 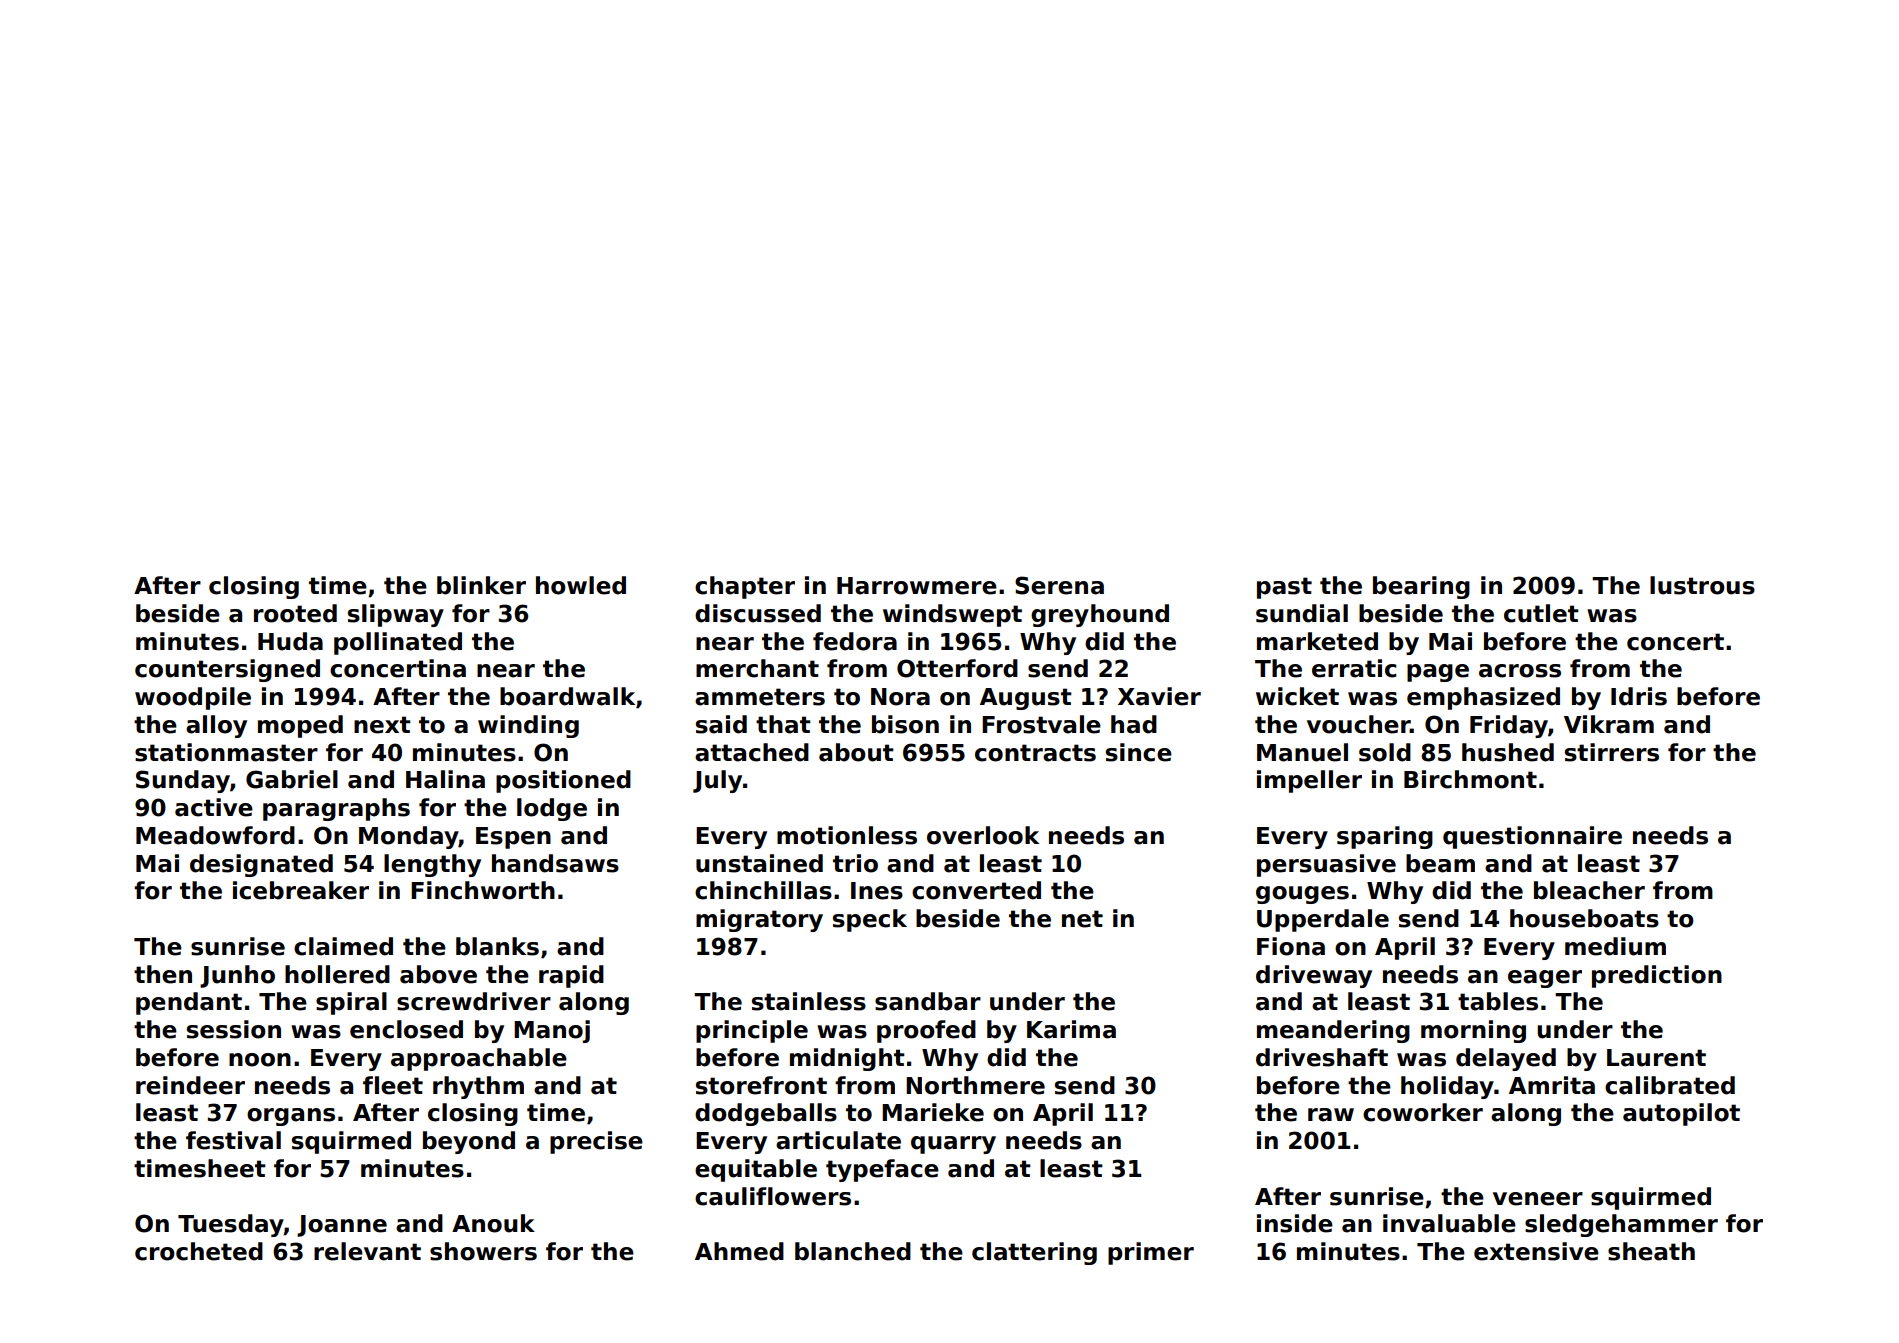 What do you see at coordinates (396, 615) in the image?
I see `slipway` at bounding box center [396, 615].
